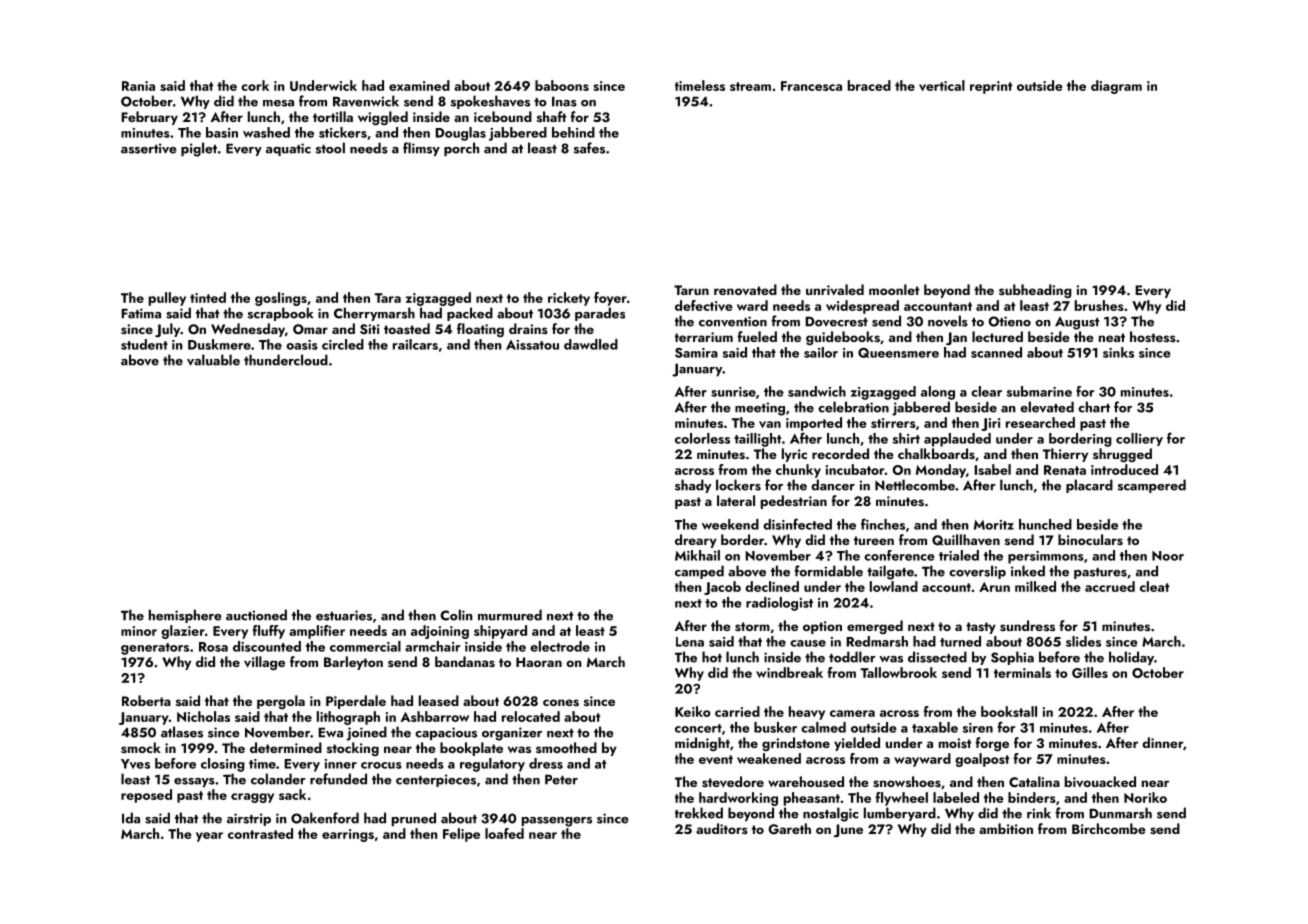 The width and height of the image is (1308, 924). I want to click on year, so click(209, 837).
